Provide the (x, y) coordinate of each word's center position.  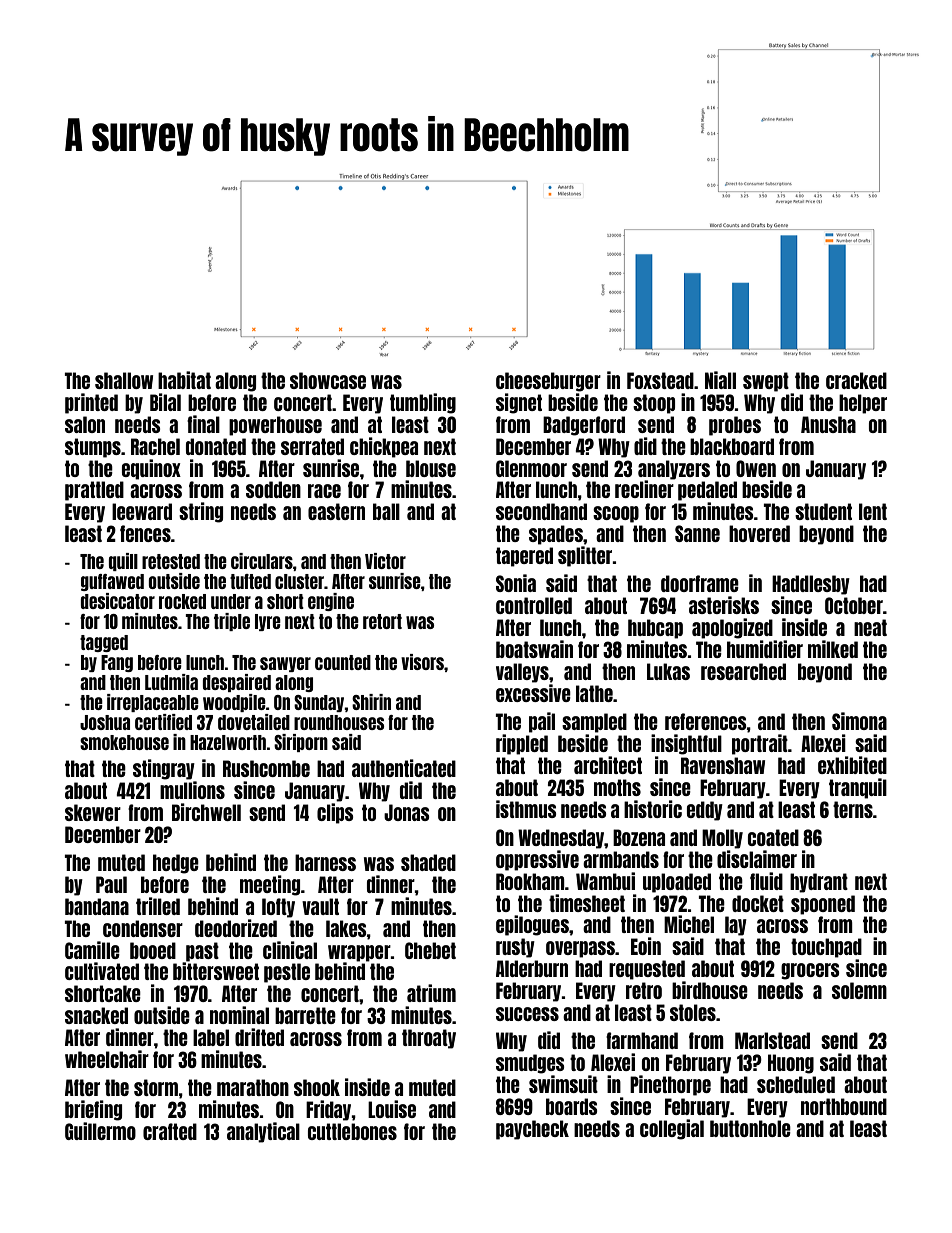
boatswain (534, 649)
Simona (859, 721)
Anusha (828, 424)
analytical (263, 1132)
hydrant (819, 883)
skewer (93, 812)
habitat (184, 380)
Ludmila (171, 682)
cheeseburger (548, 382)
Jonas (407, 812)
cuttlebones (352, 1131)
